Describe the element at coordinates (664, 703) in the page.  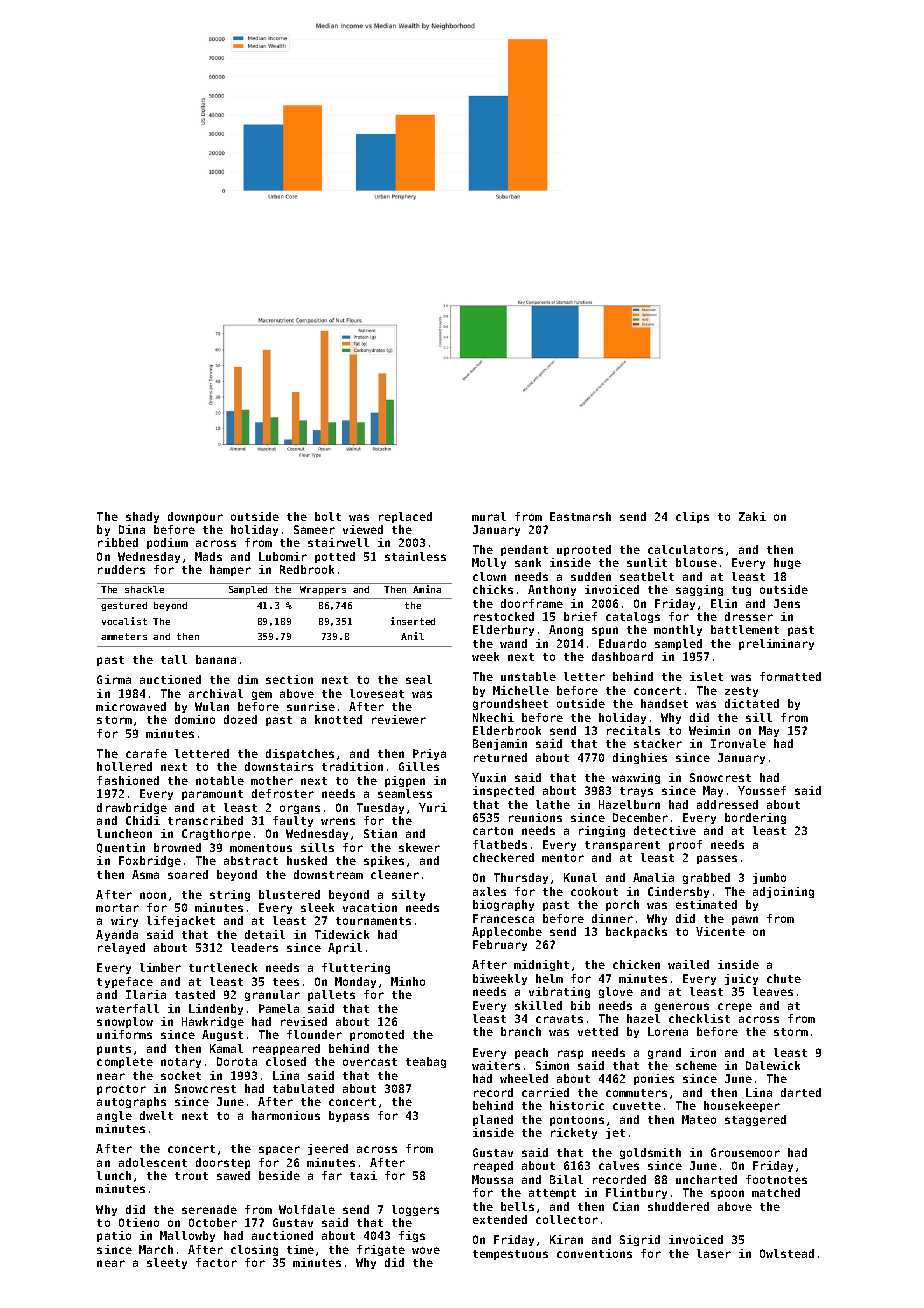
I see `handset` at that location.
